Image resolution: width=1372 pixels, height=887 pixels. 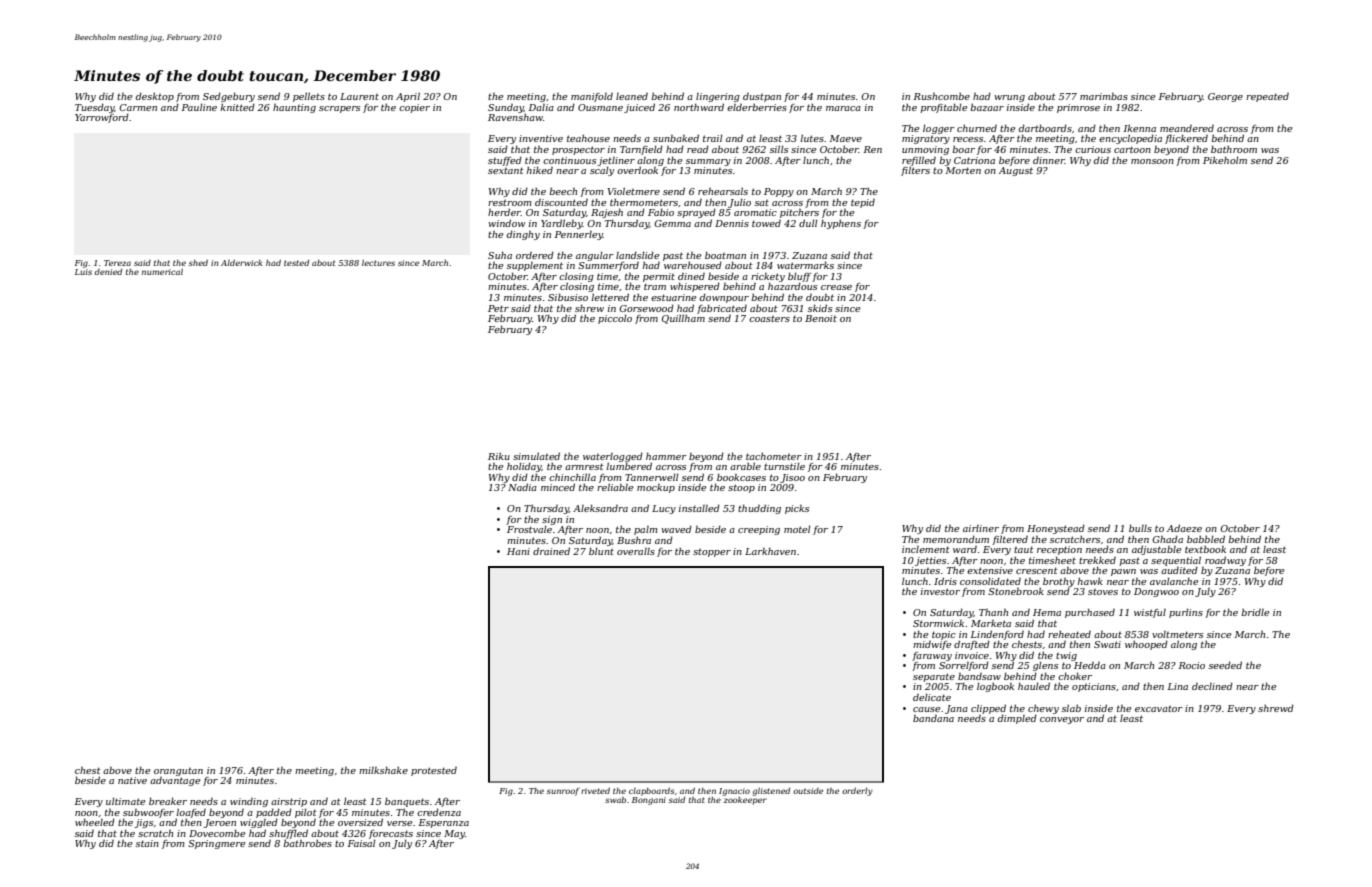 I want to click on juiced, so click(x=639, y=108).
